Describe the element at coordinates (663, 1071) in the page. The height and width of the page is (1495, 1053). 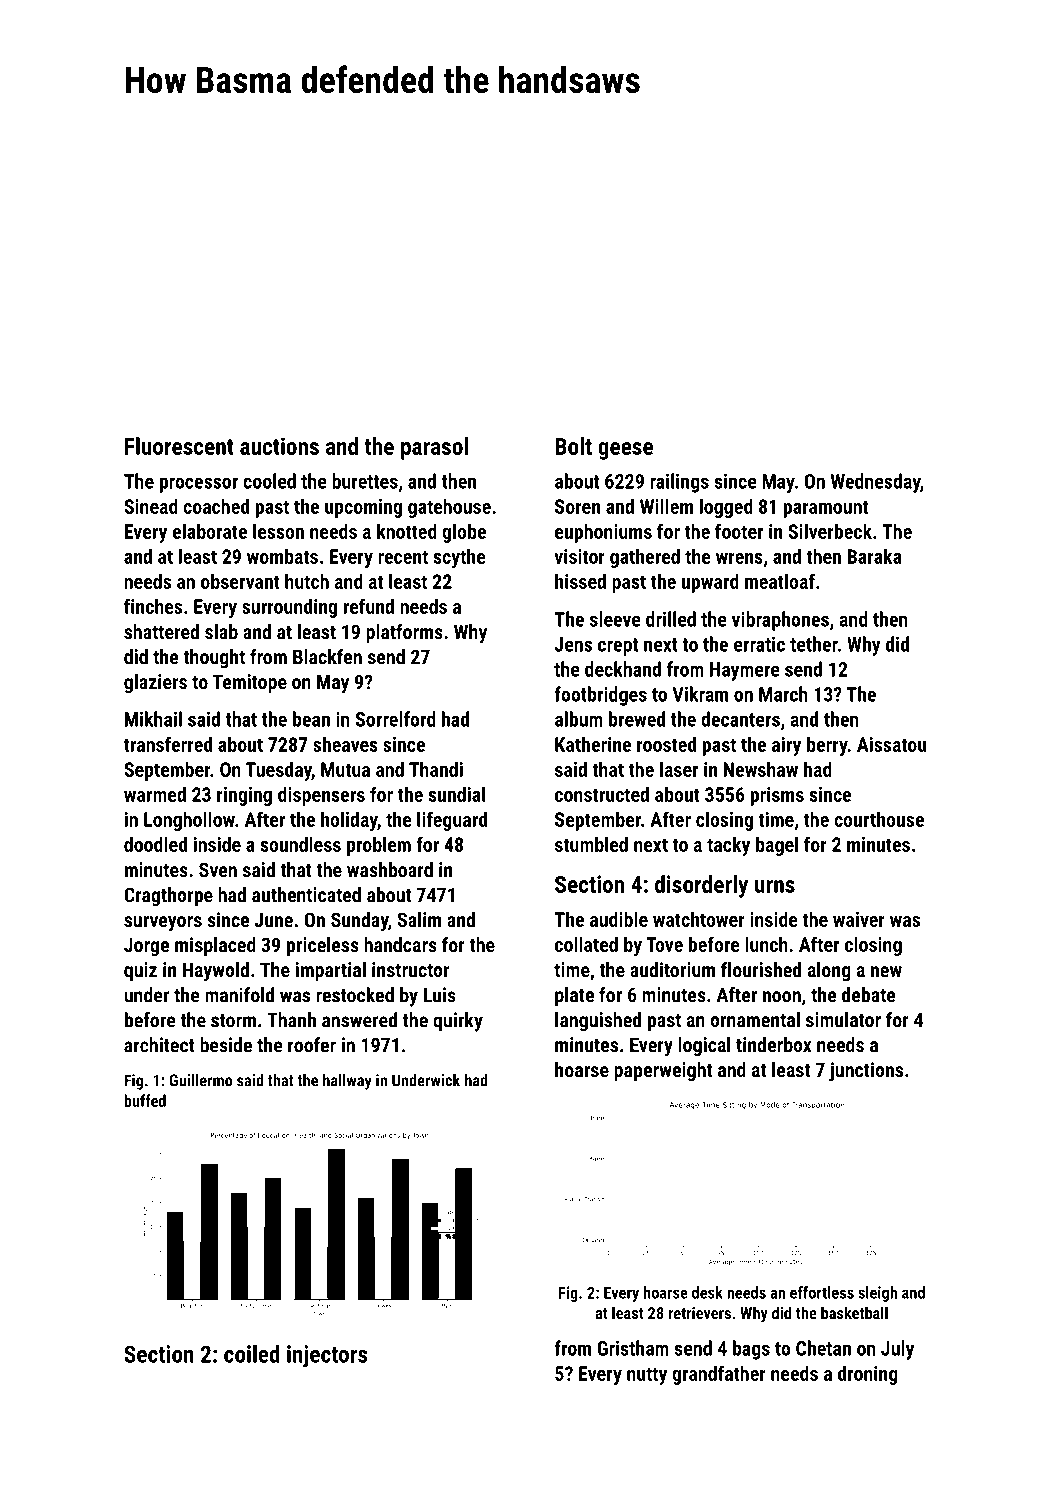
I see `paperweight` at that location.
